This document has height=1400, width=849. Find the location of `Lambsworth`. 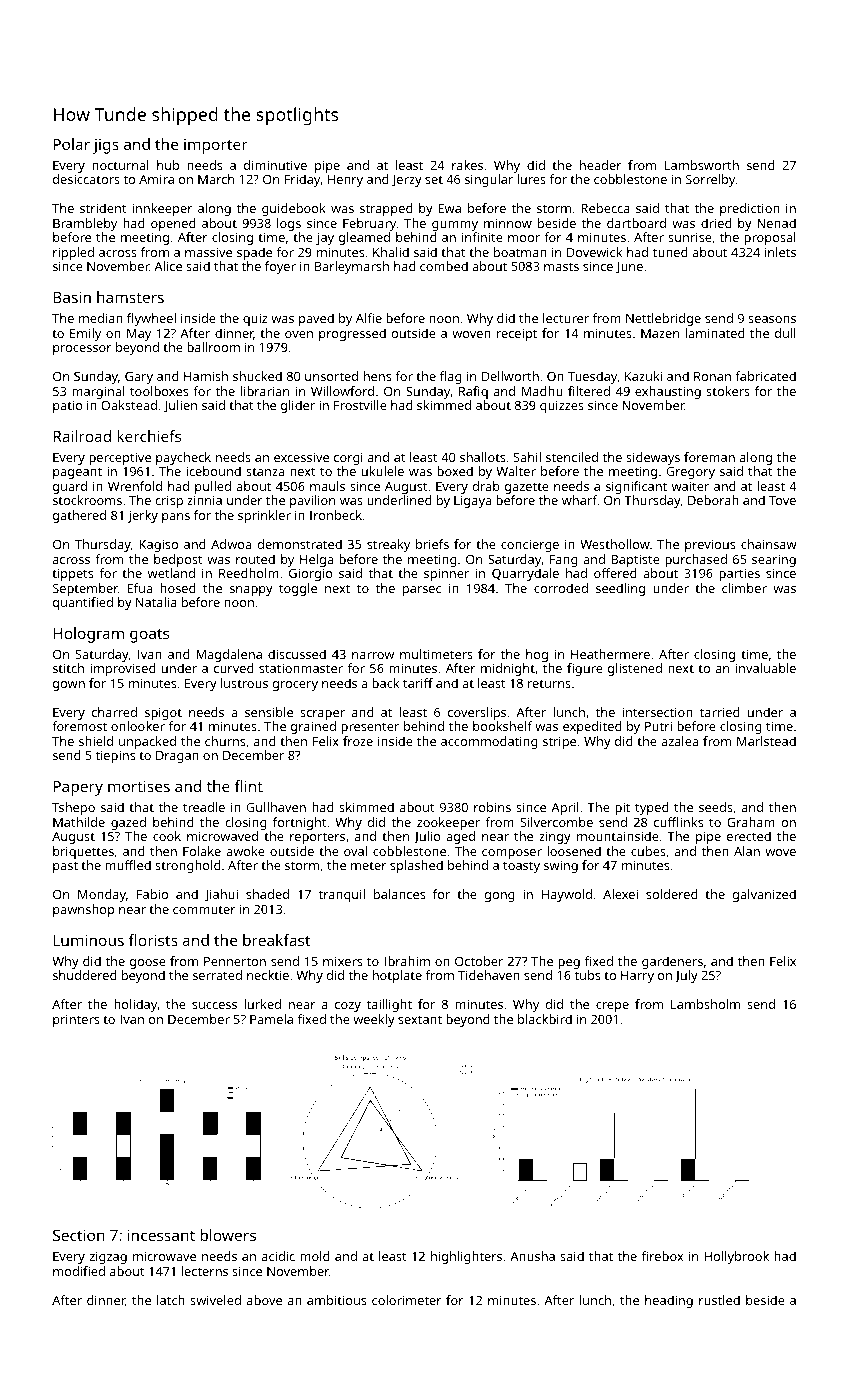

Lambsworth is located at coordinates (702, 165).
